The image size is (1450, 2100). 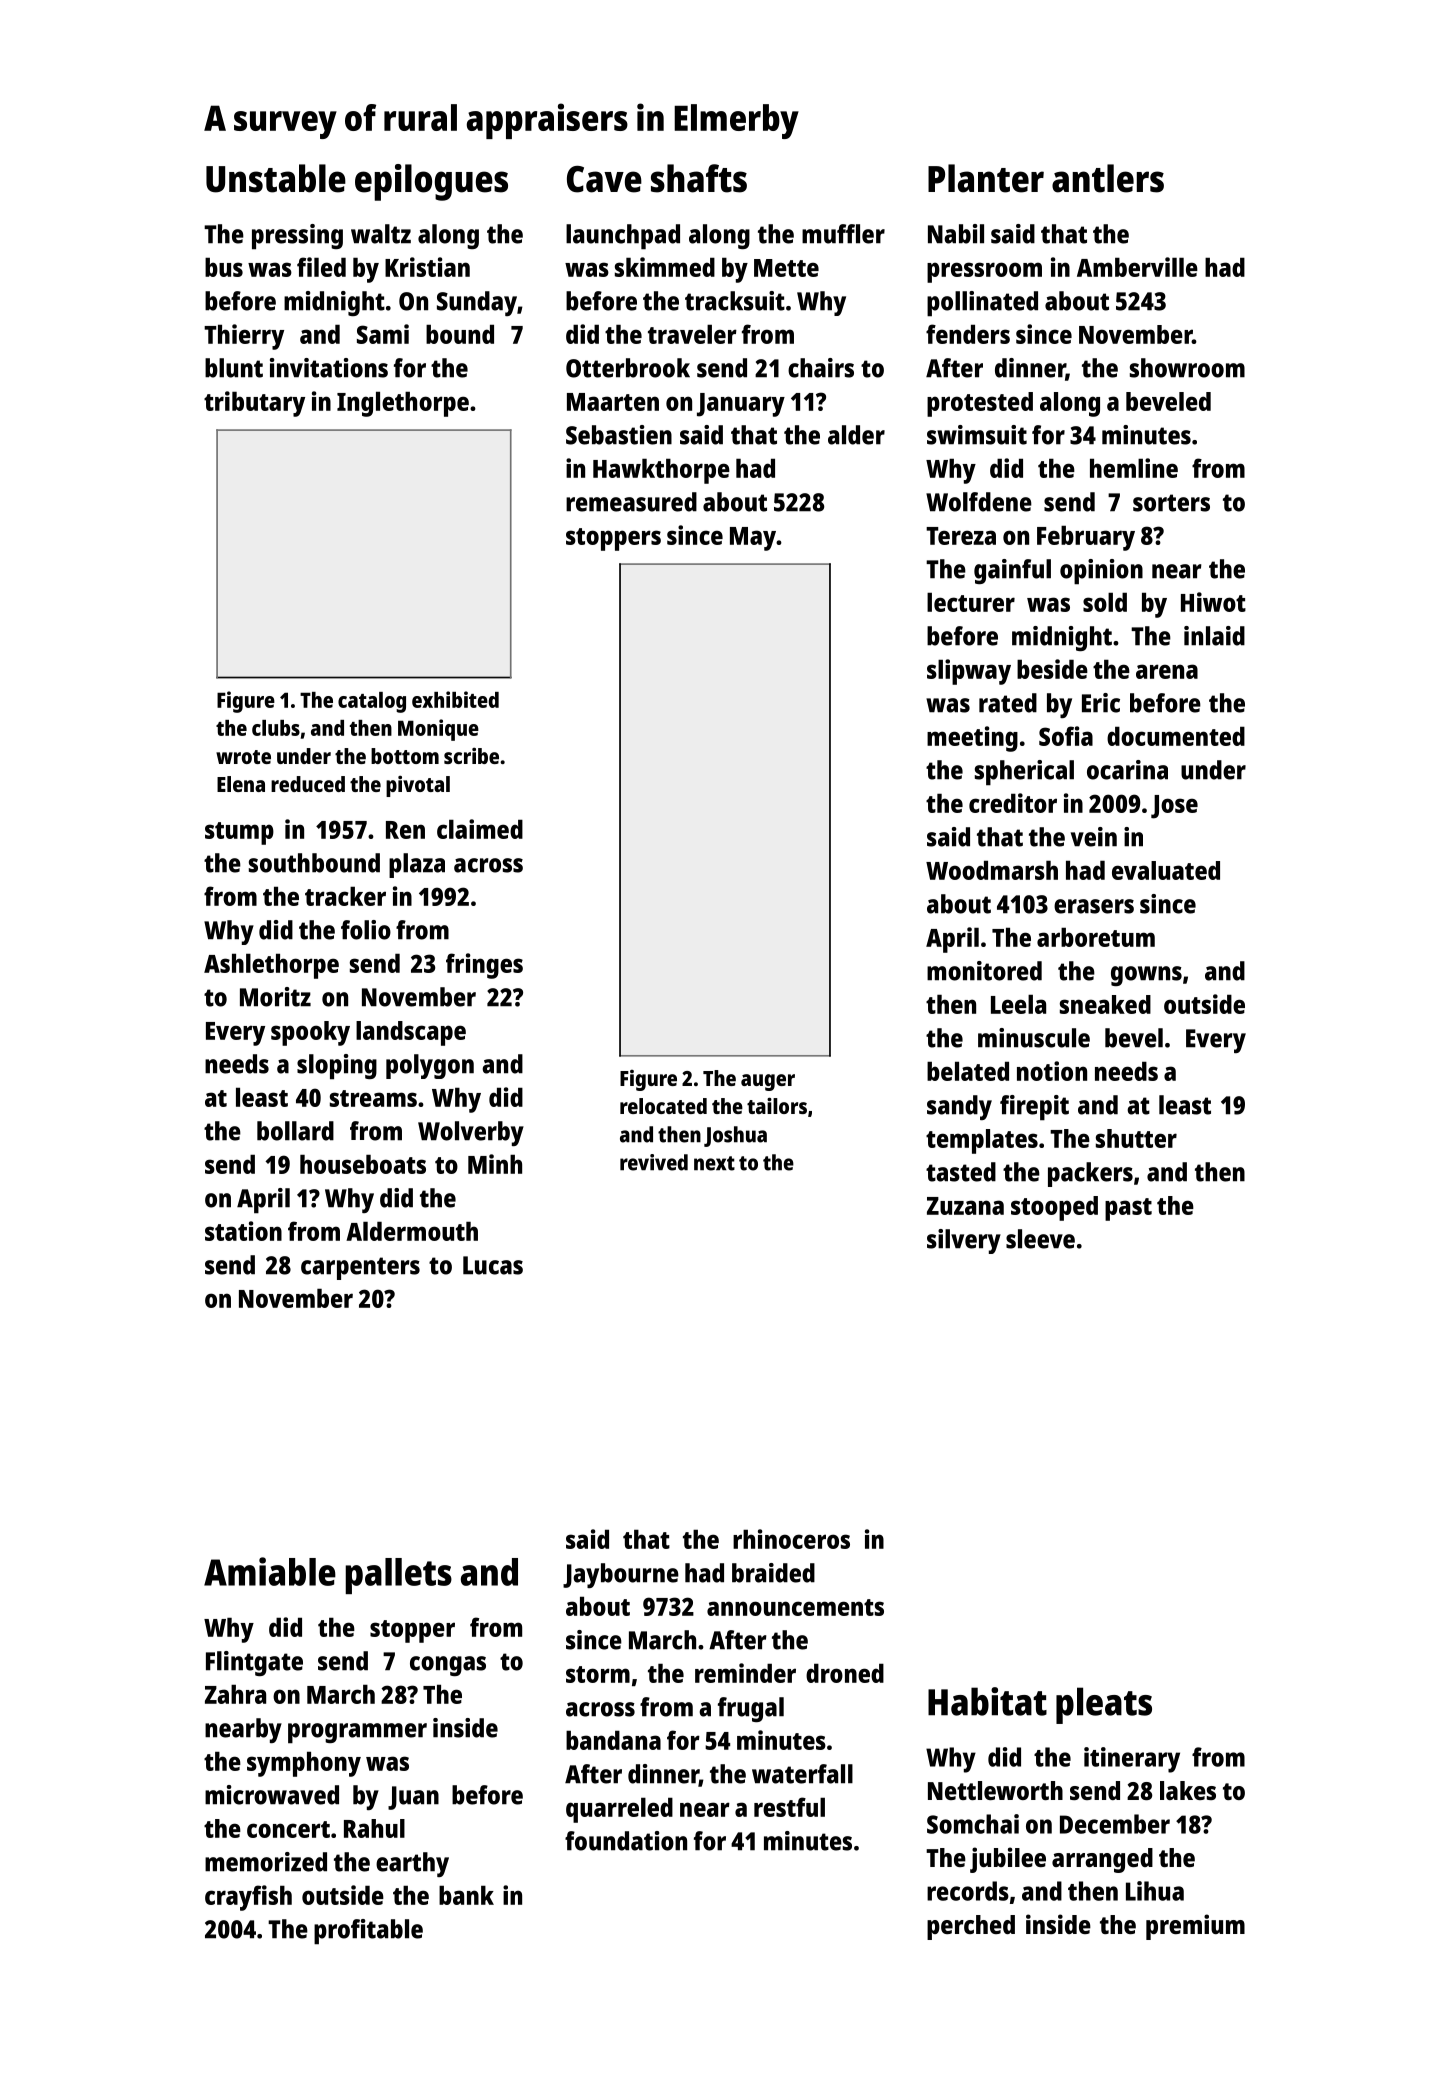 I want to click on past, so click(x=1128, y=1209).
